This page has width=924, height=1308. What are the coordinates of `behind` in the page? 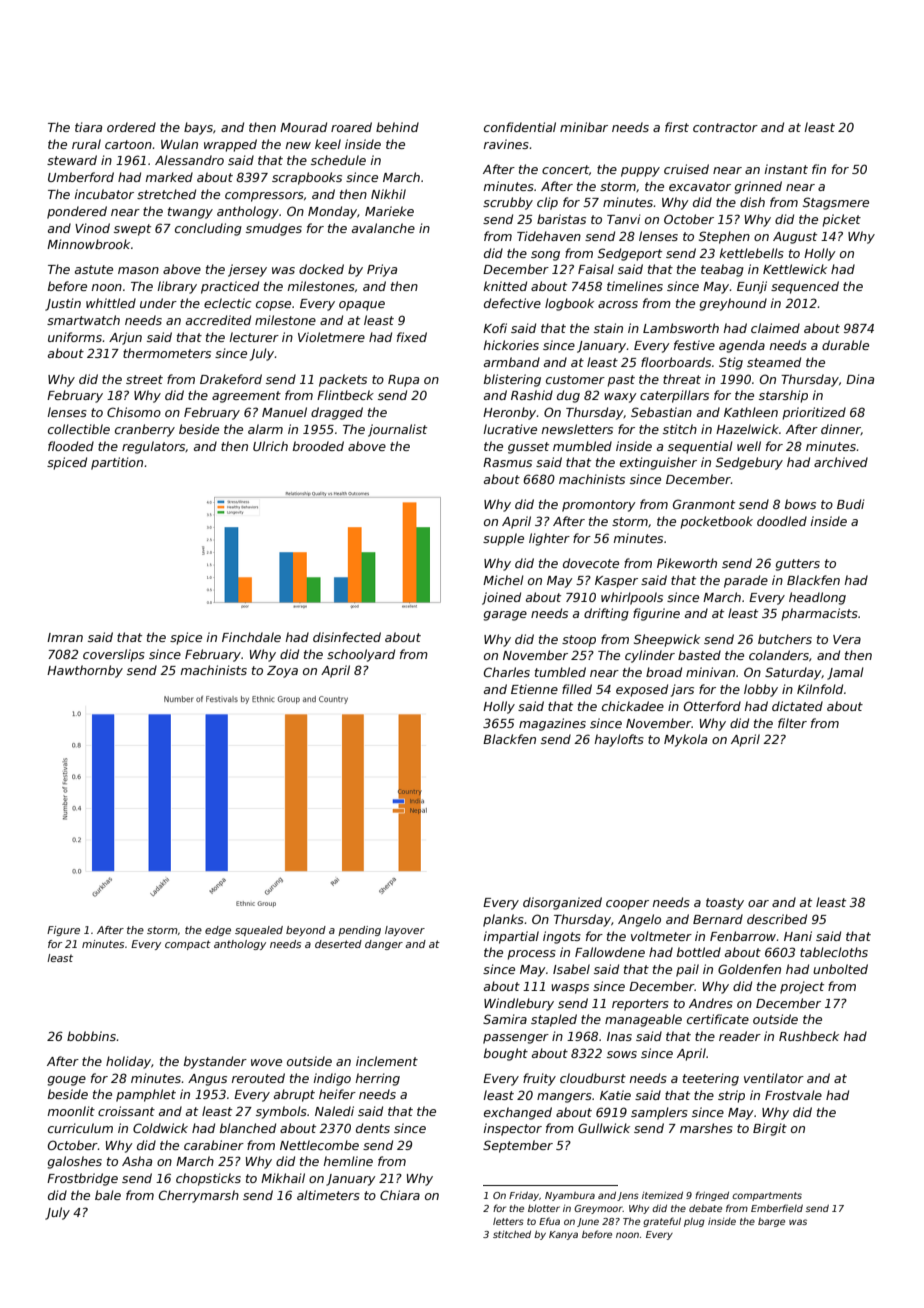 It's located at (397, 127).
